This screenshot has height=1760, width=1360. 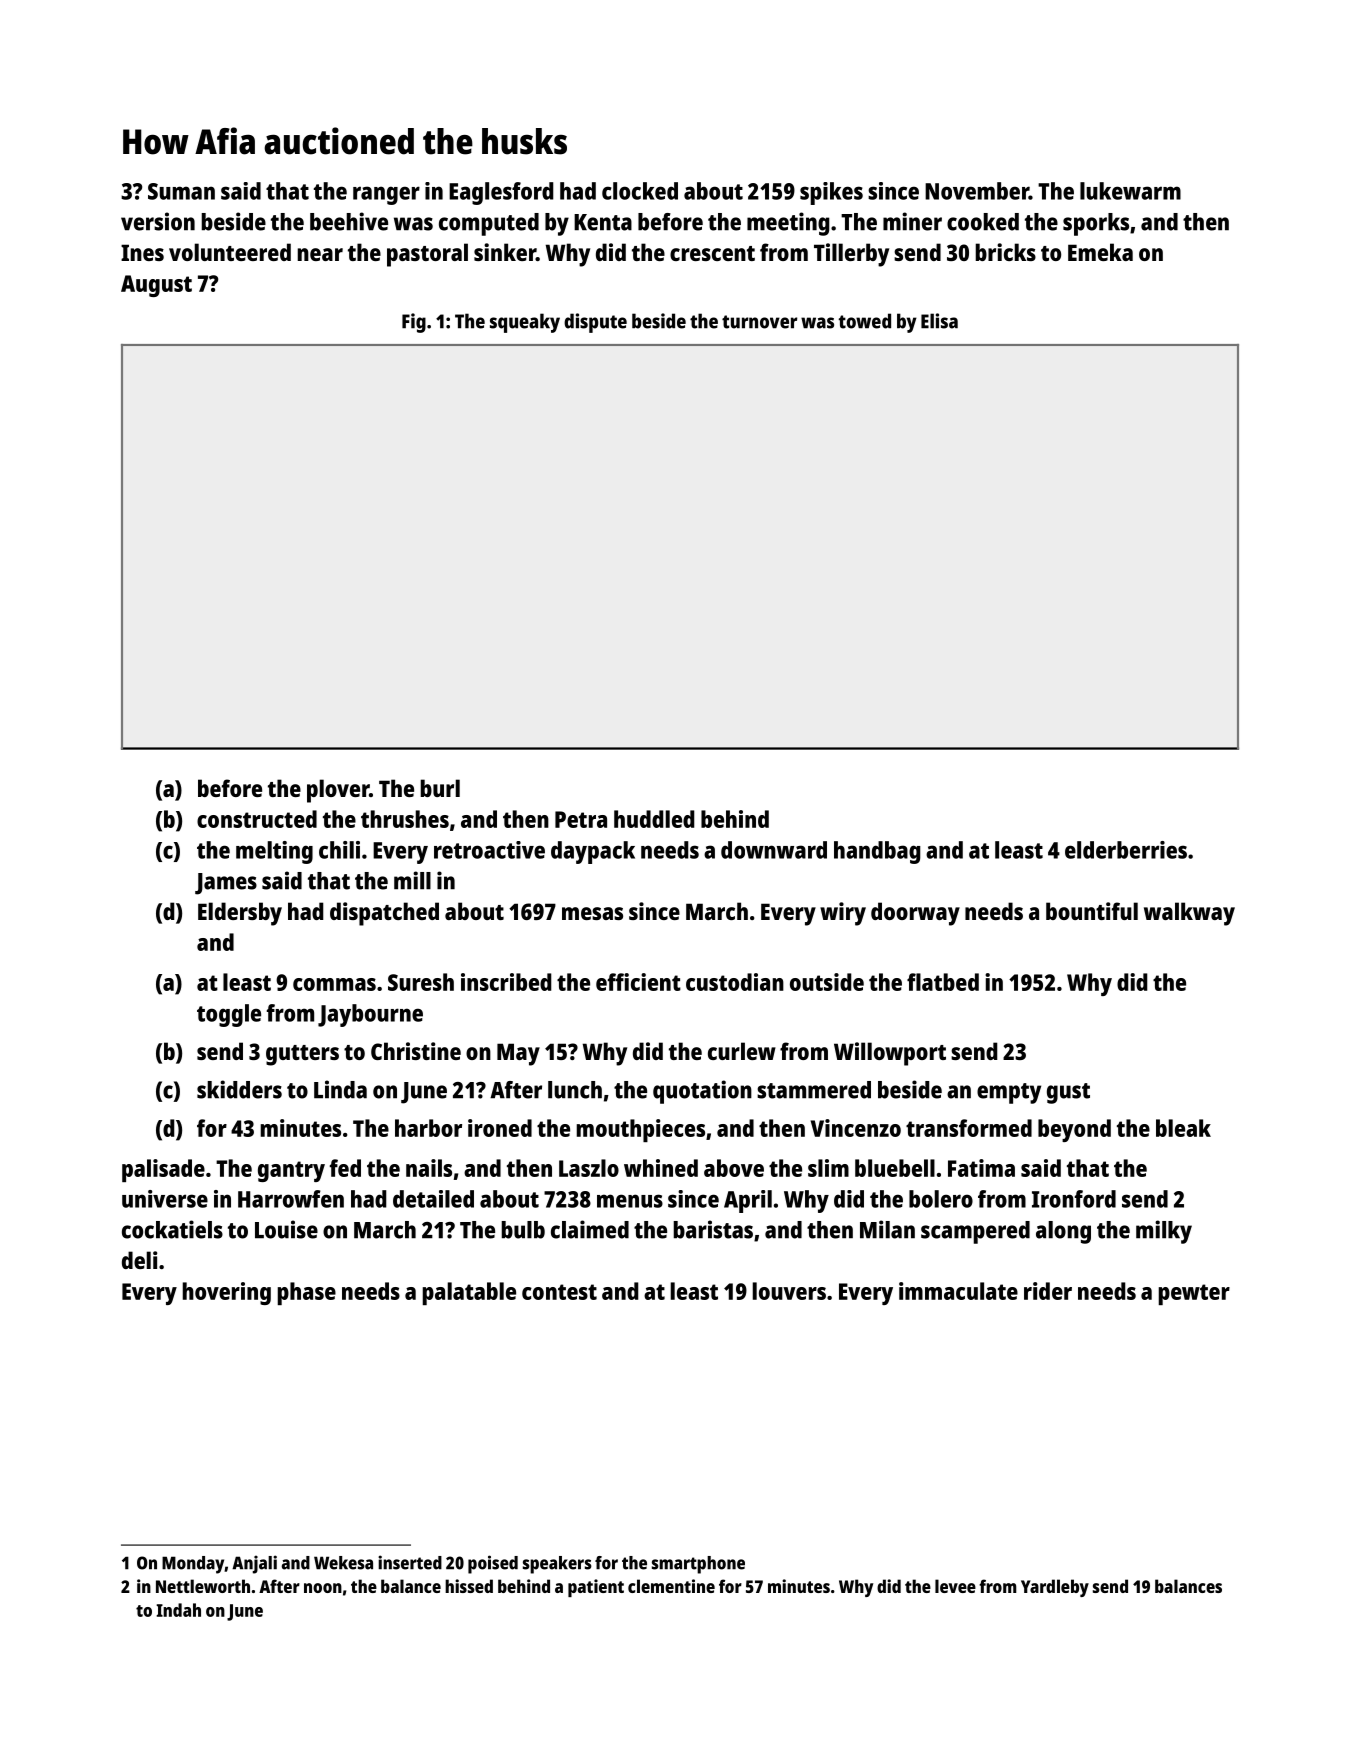 I want to click on elderberries, so click(x=1126, y=850).
